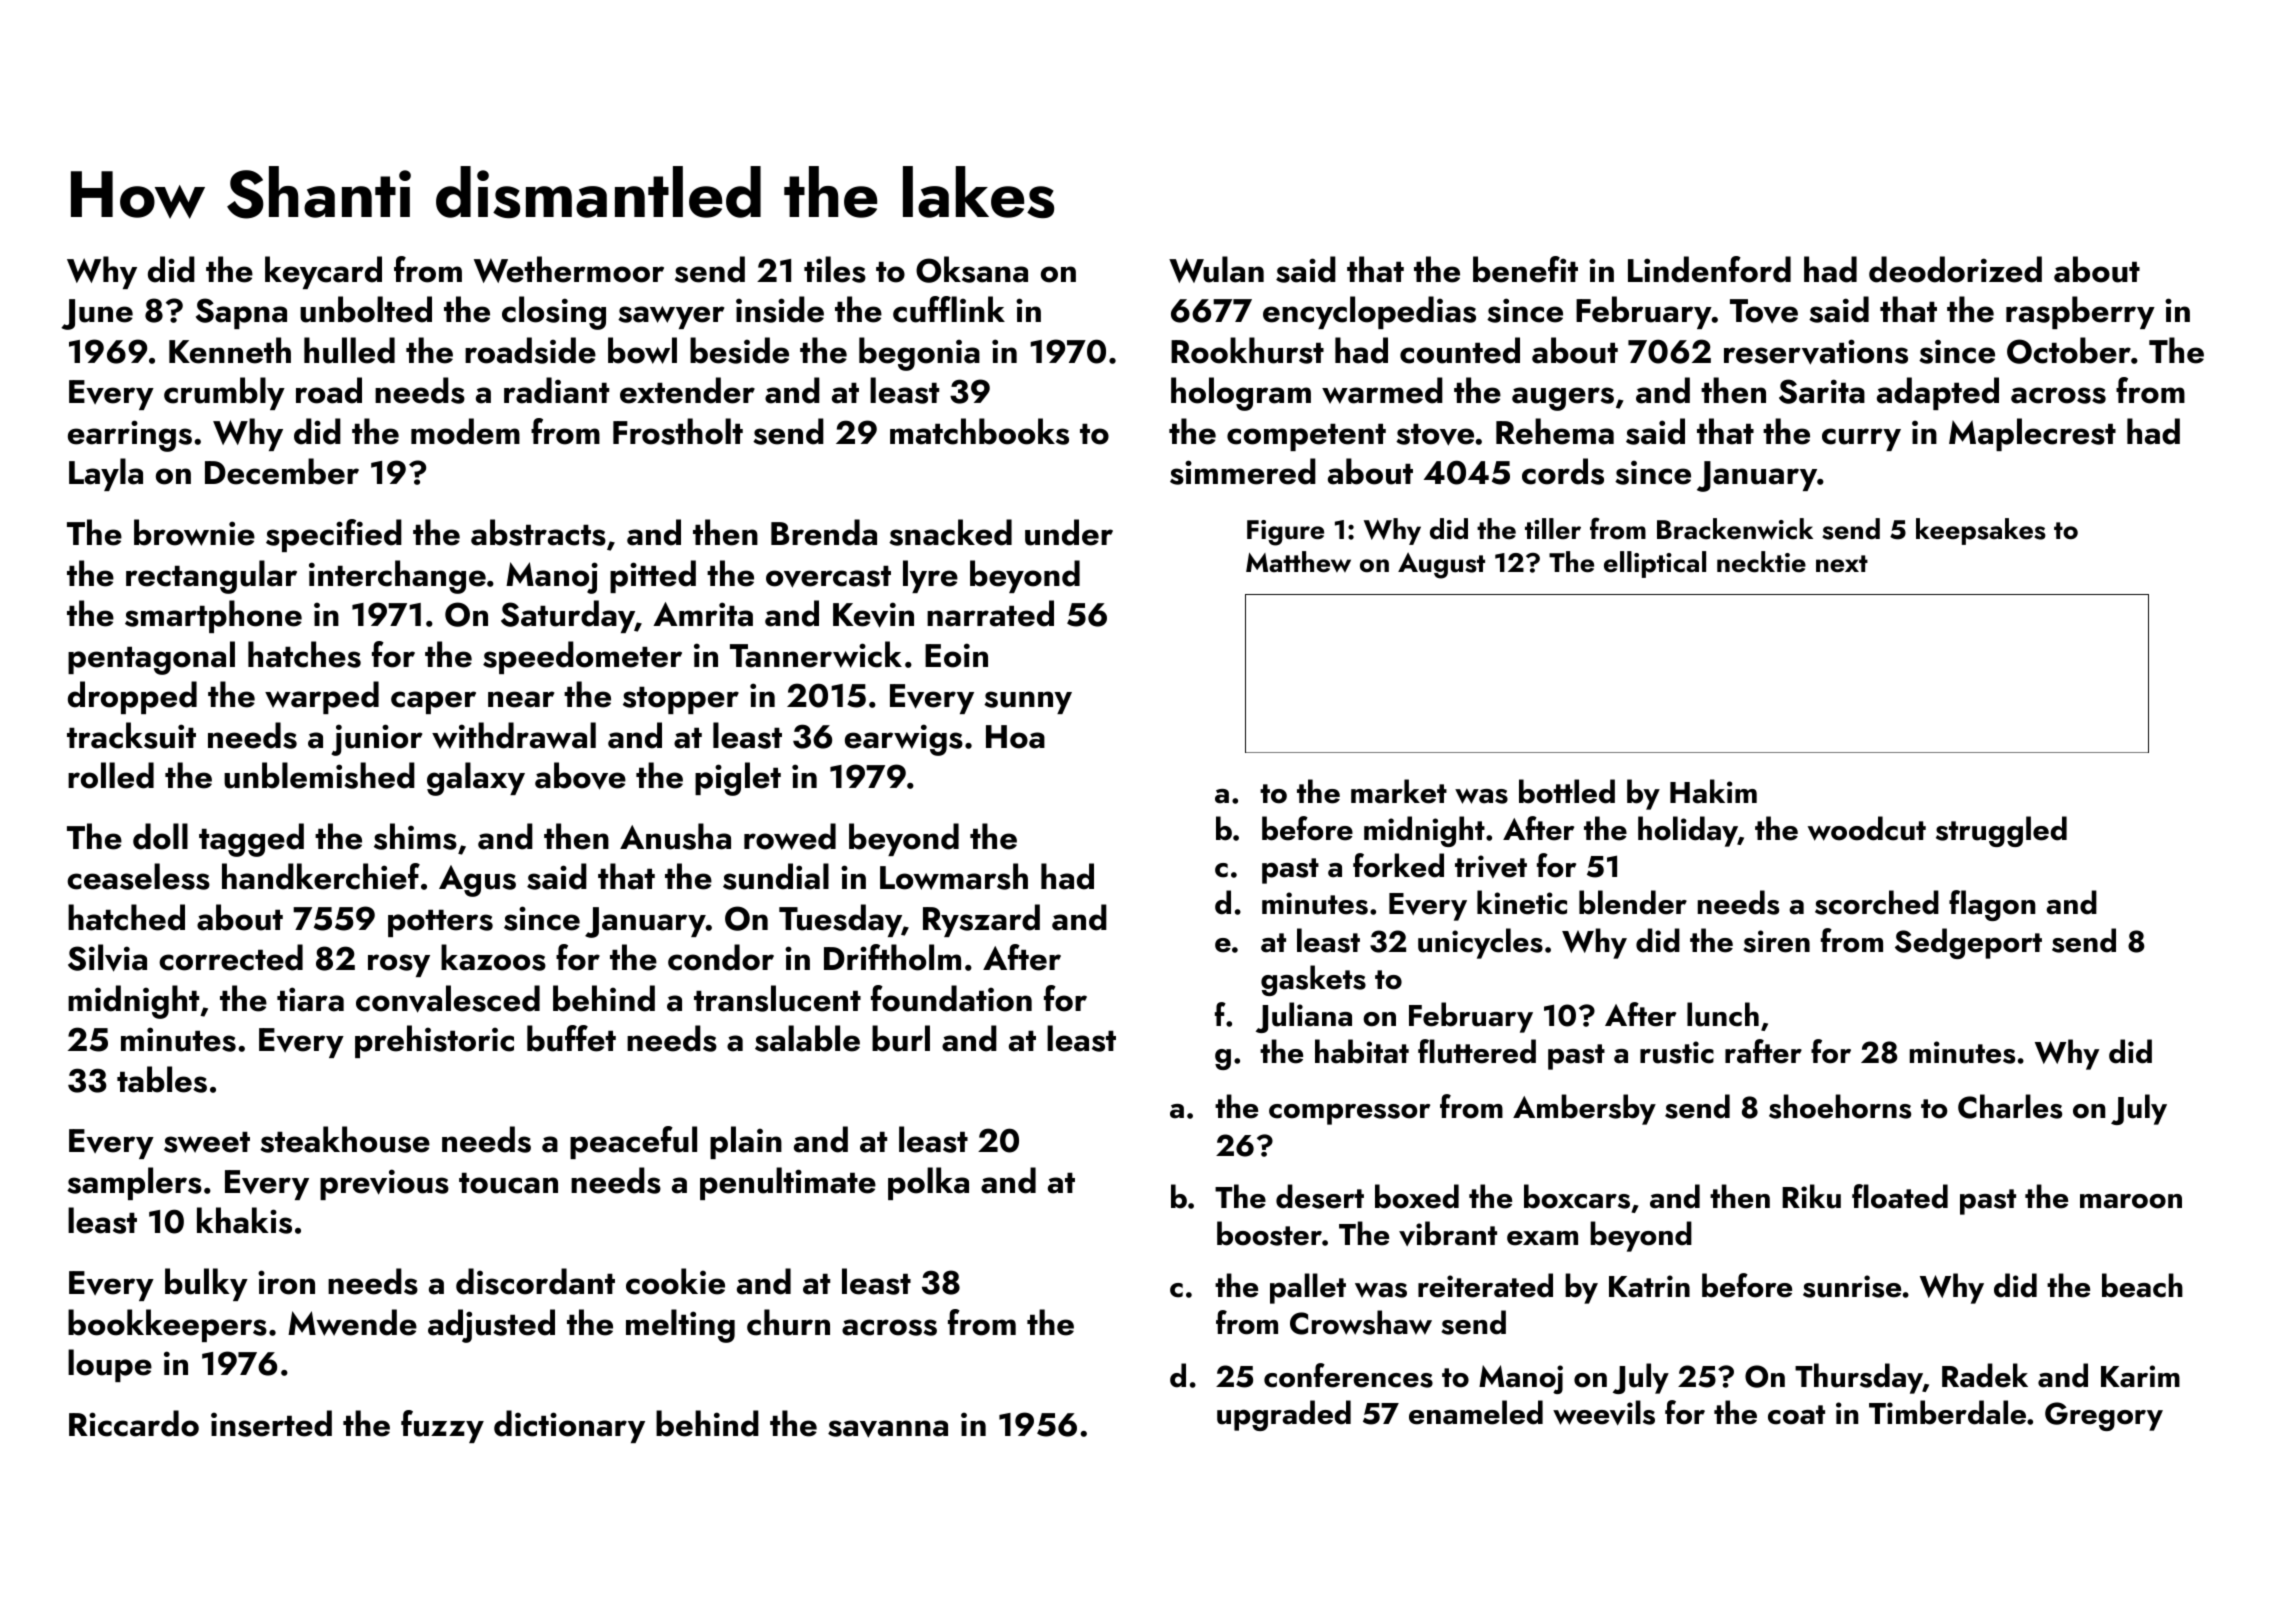 The image size is (2292, 1620). What do you see at coordinates (1955, 269) in the screenshot?
I see `deodorized` at bounding box center [1955, 269].
